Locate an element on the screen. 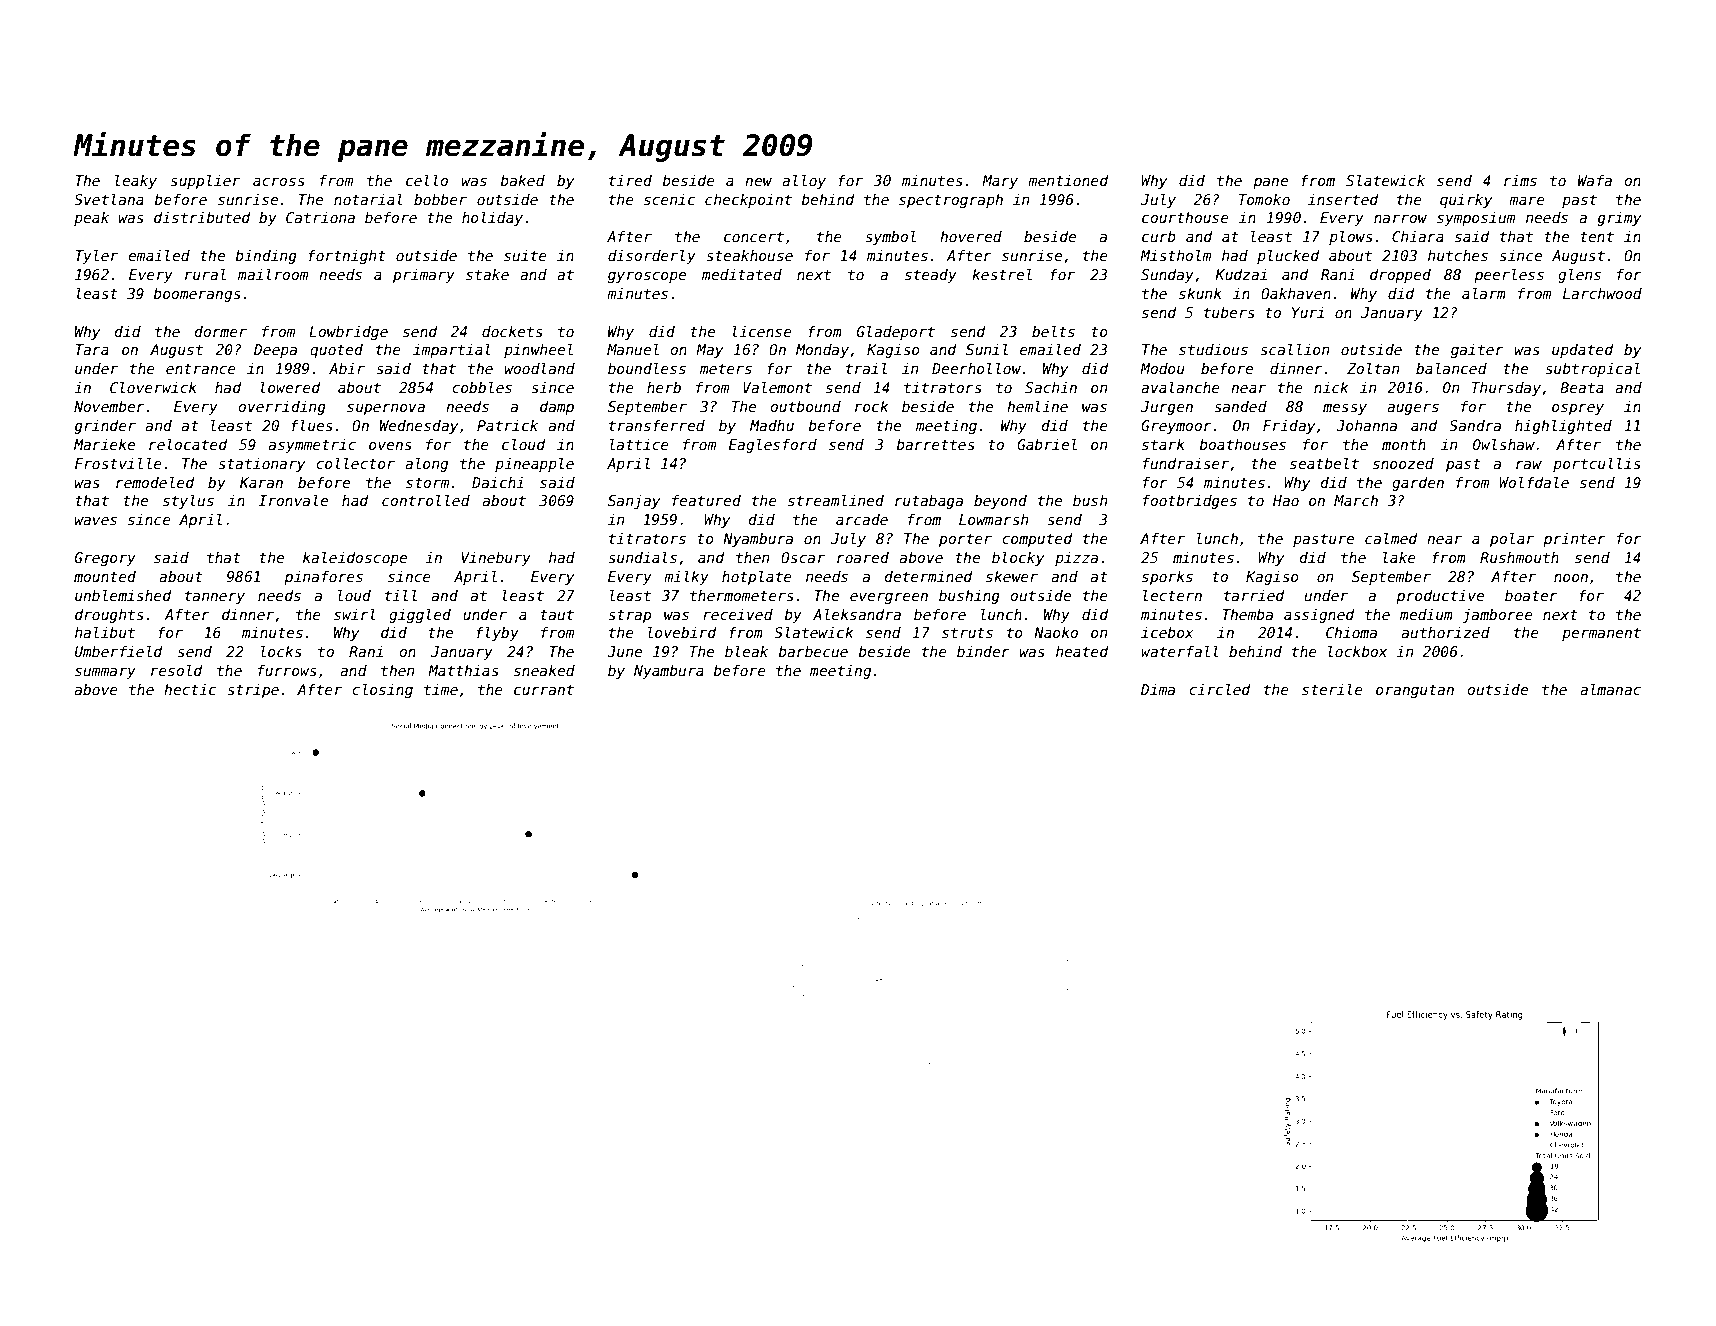  Sanjay is located at coordinates (634, 502).
